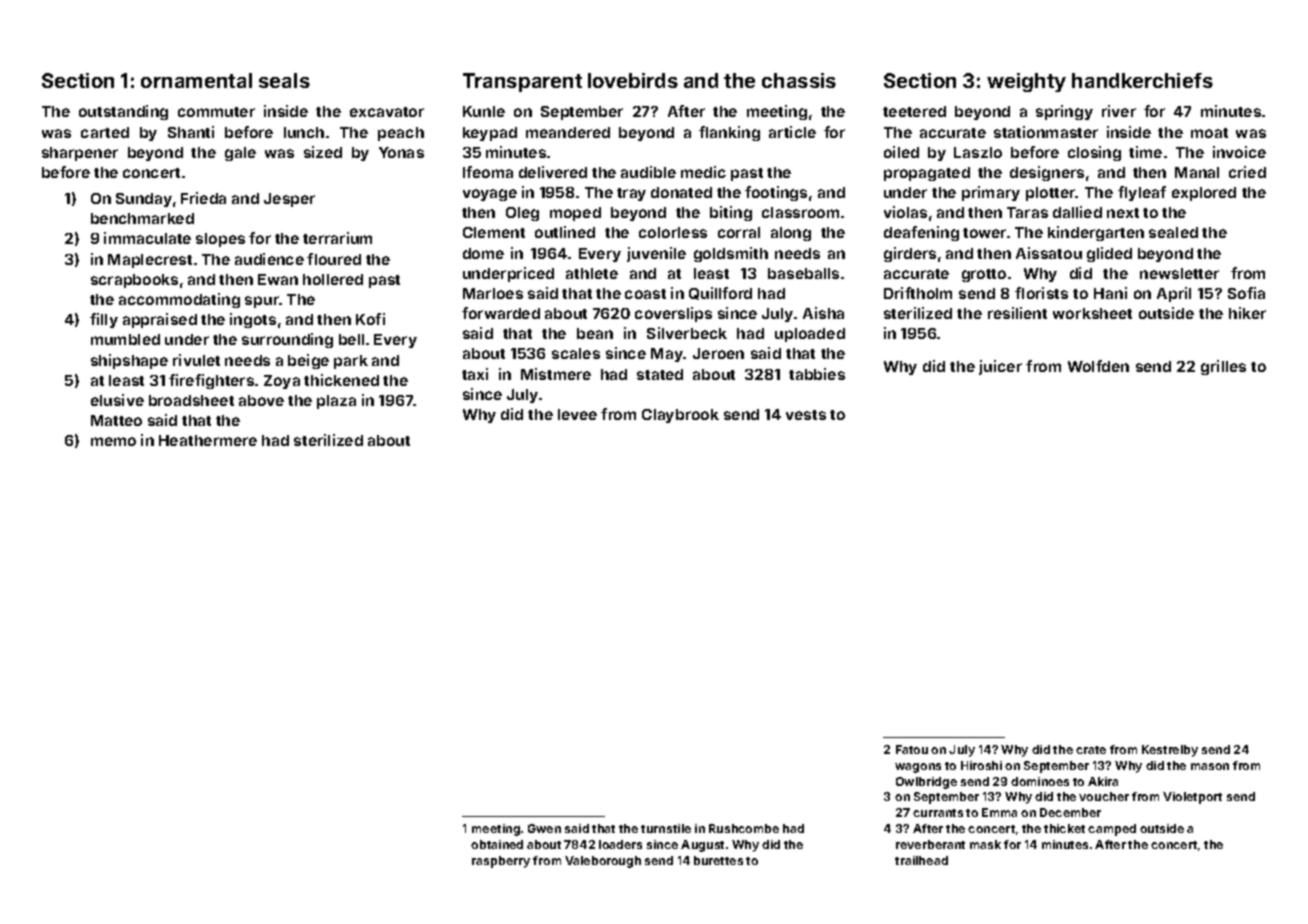 This screenshot has width=1308, height=924. What do you see at coordinates (806, 415) in the screenshot?
I see `vests` at bounding box center [806, 415].
